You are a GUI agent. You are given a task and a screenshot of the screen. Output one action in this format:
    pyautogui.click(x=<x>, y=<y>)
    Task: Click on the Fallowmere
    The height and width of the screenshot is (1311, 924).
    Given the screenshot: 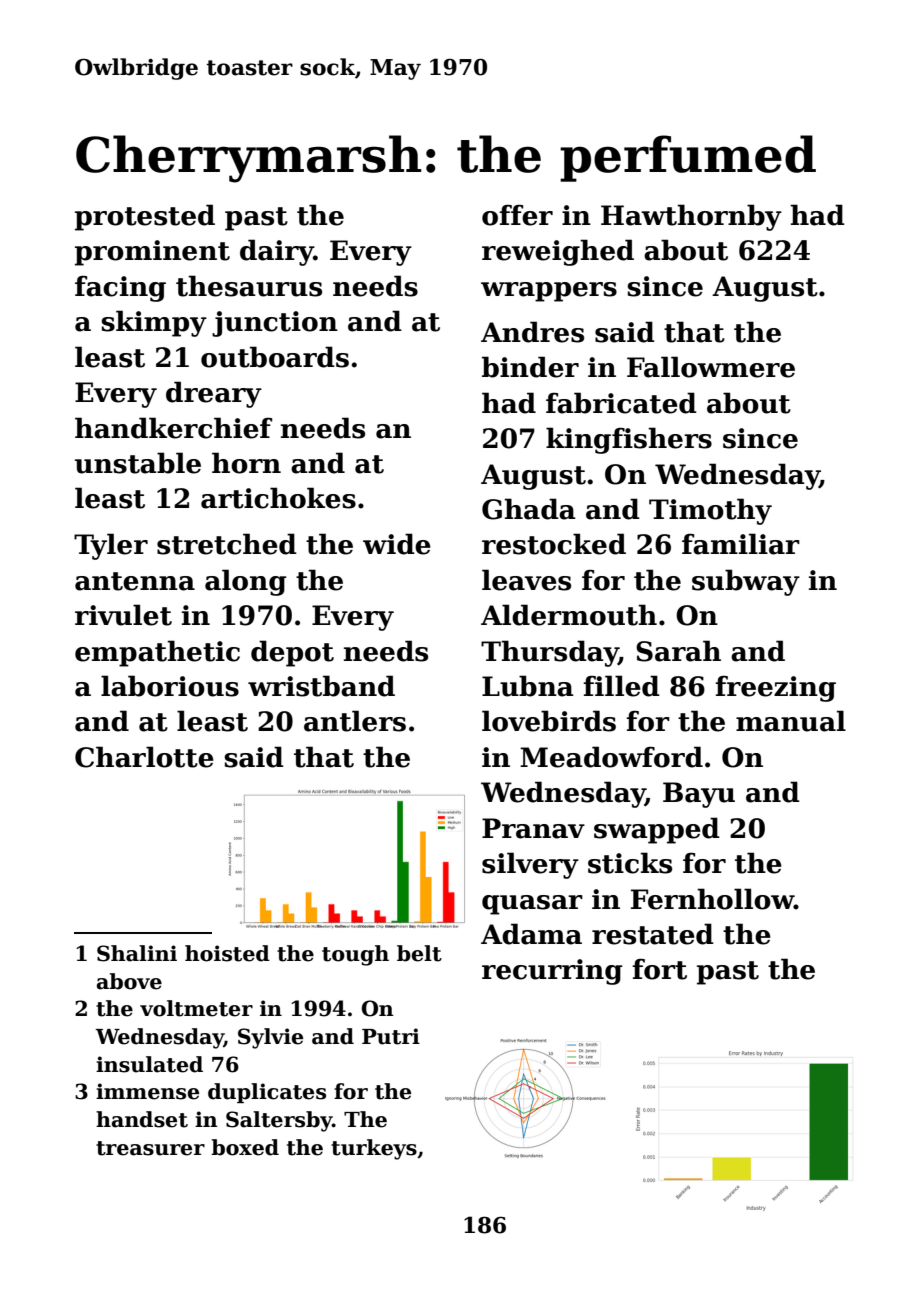 What is the action you would take?
    pyautogui.click(x=711, y=367)
